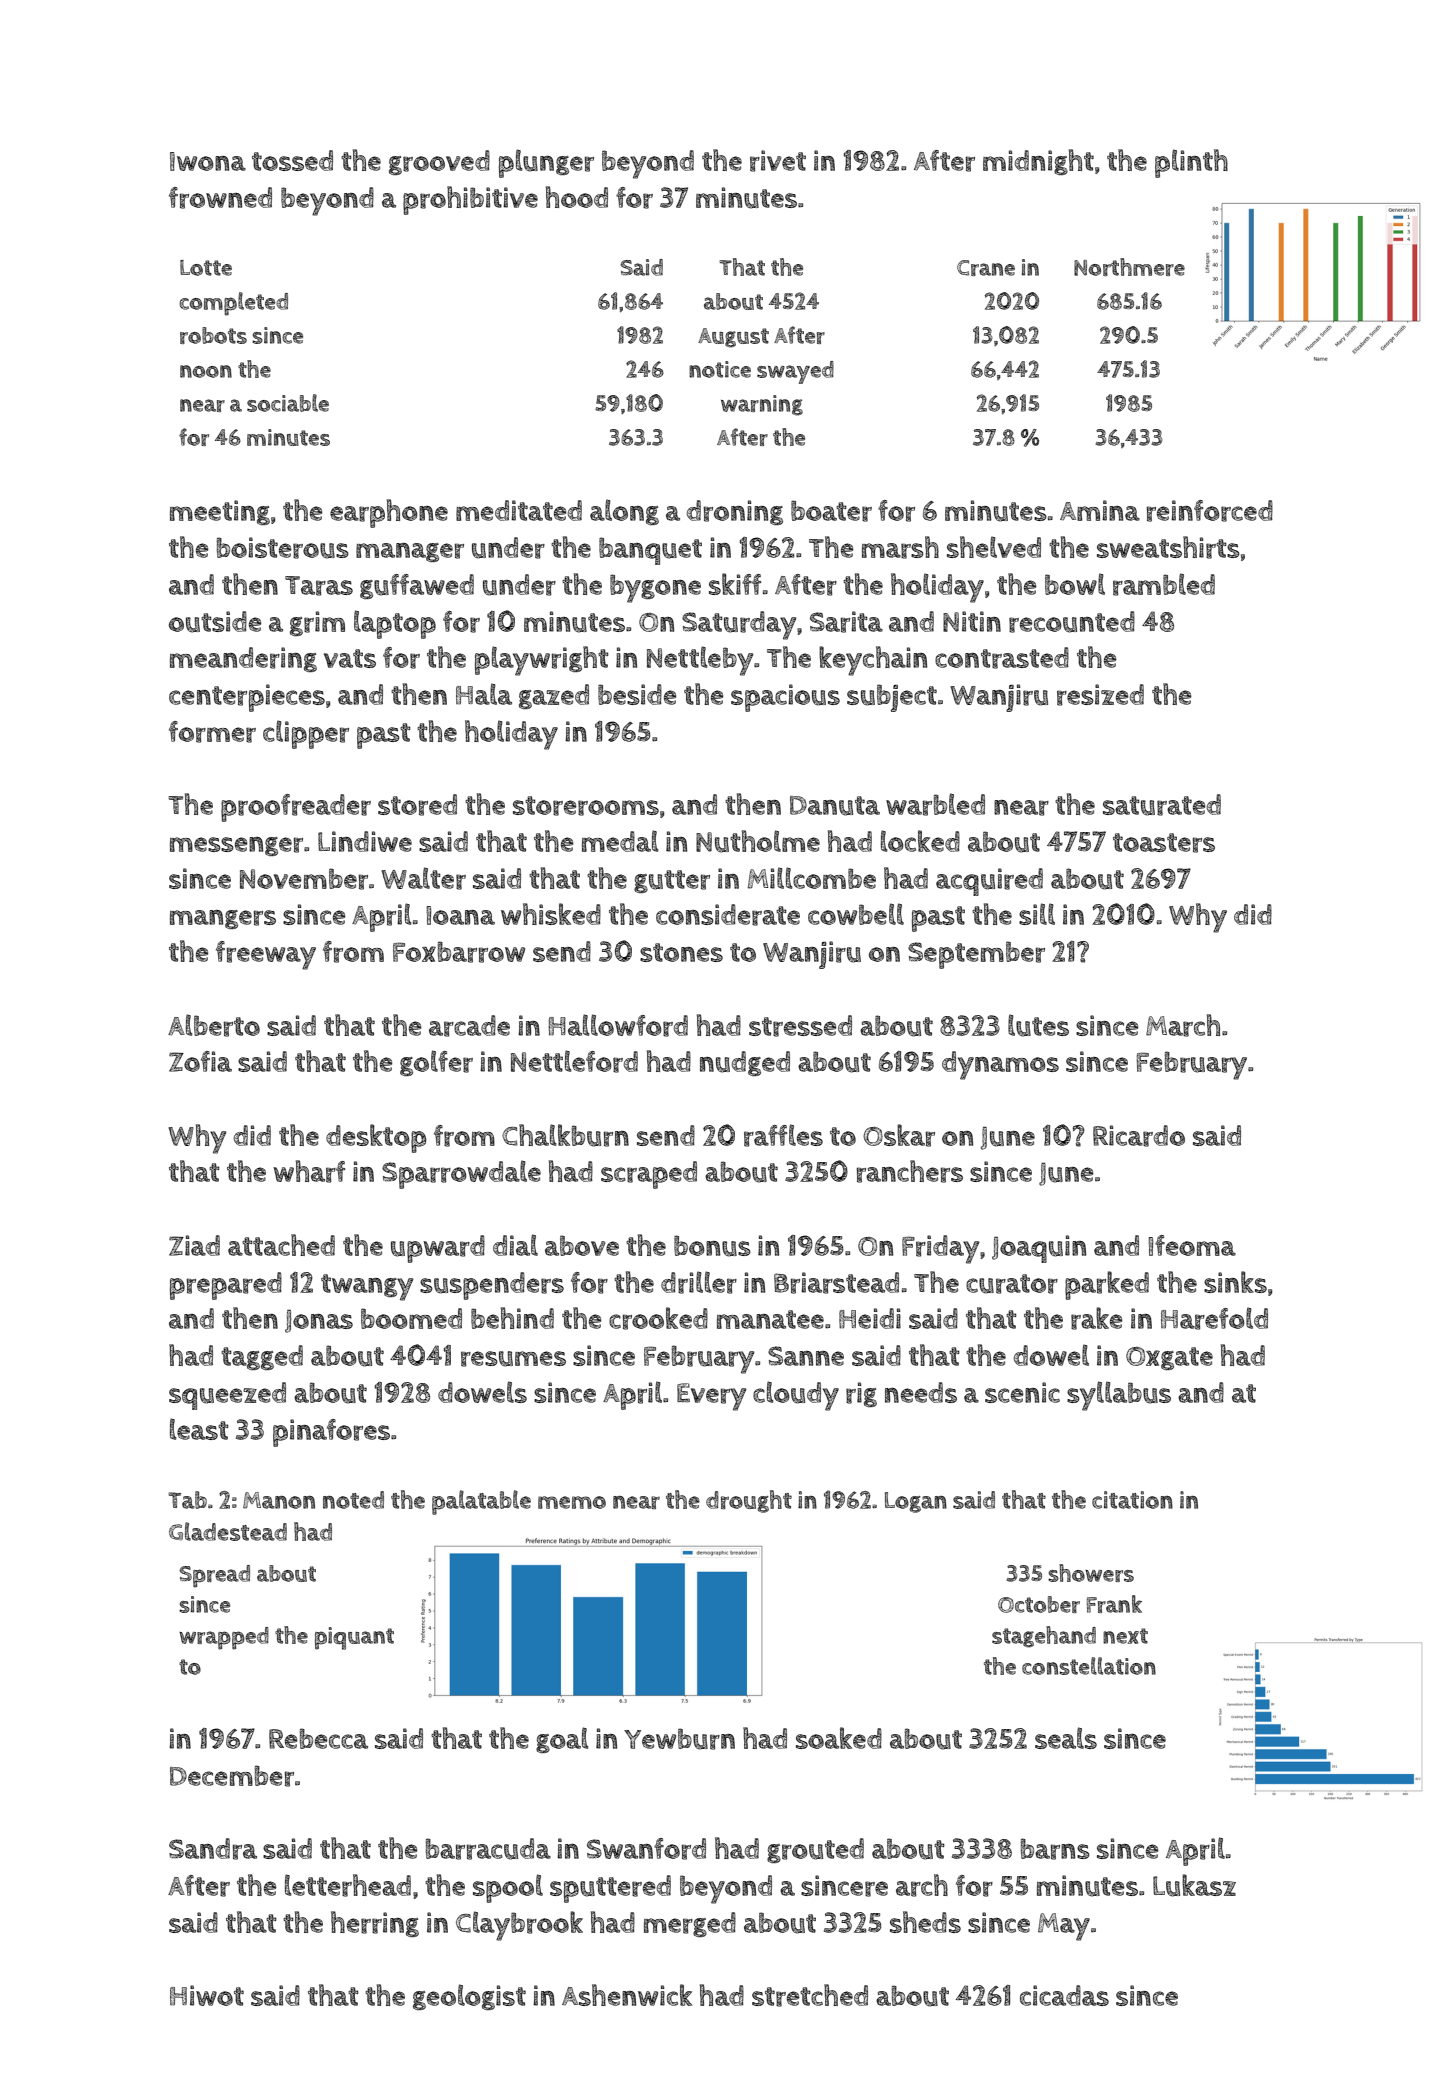 The width and height of the screenshot is (1450, 2100). Describe the element at coordinates (1210, 511) in the screenshot. I see `reinforced` at that location.
